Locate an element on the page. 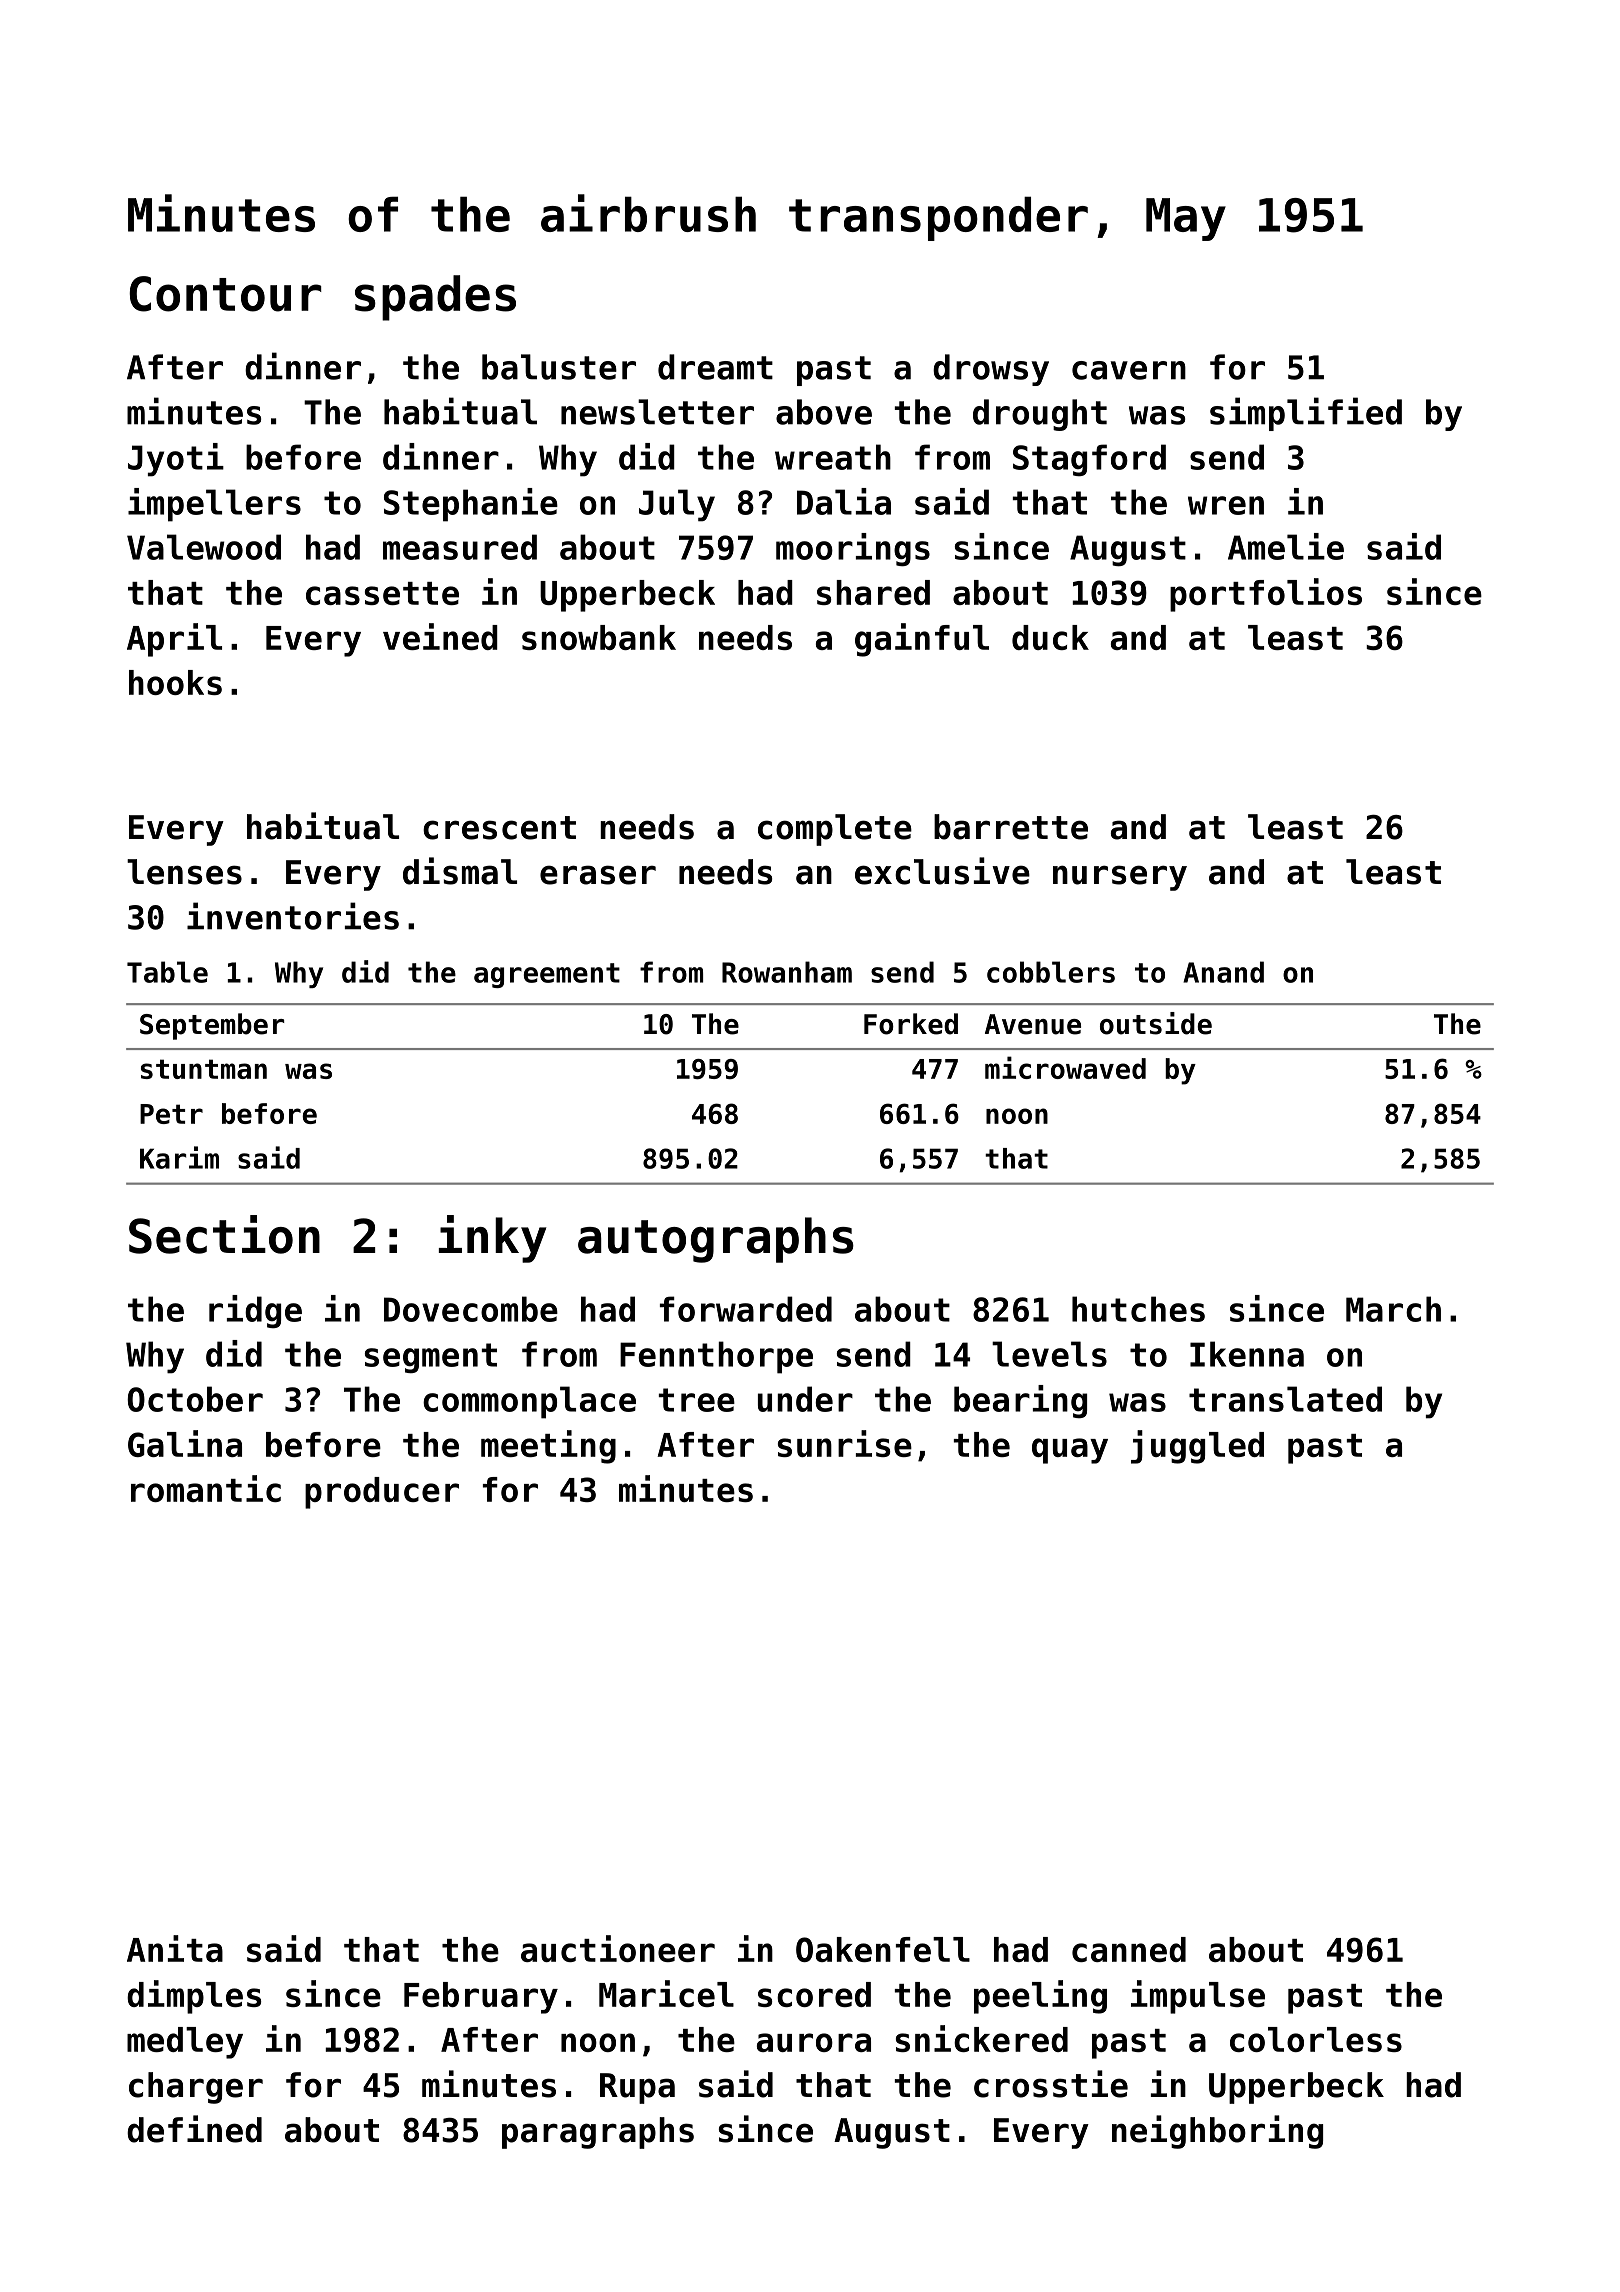  March is located at coordinates (1393, 1309).
